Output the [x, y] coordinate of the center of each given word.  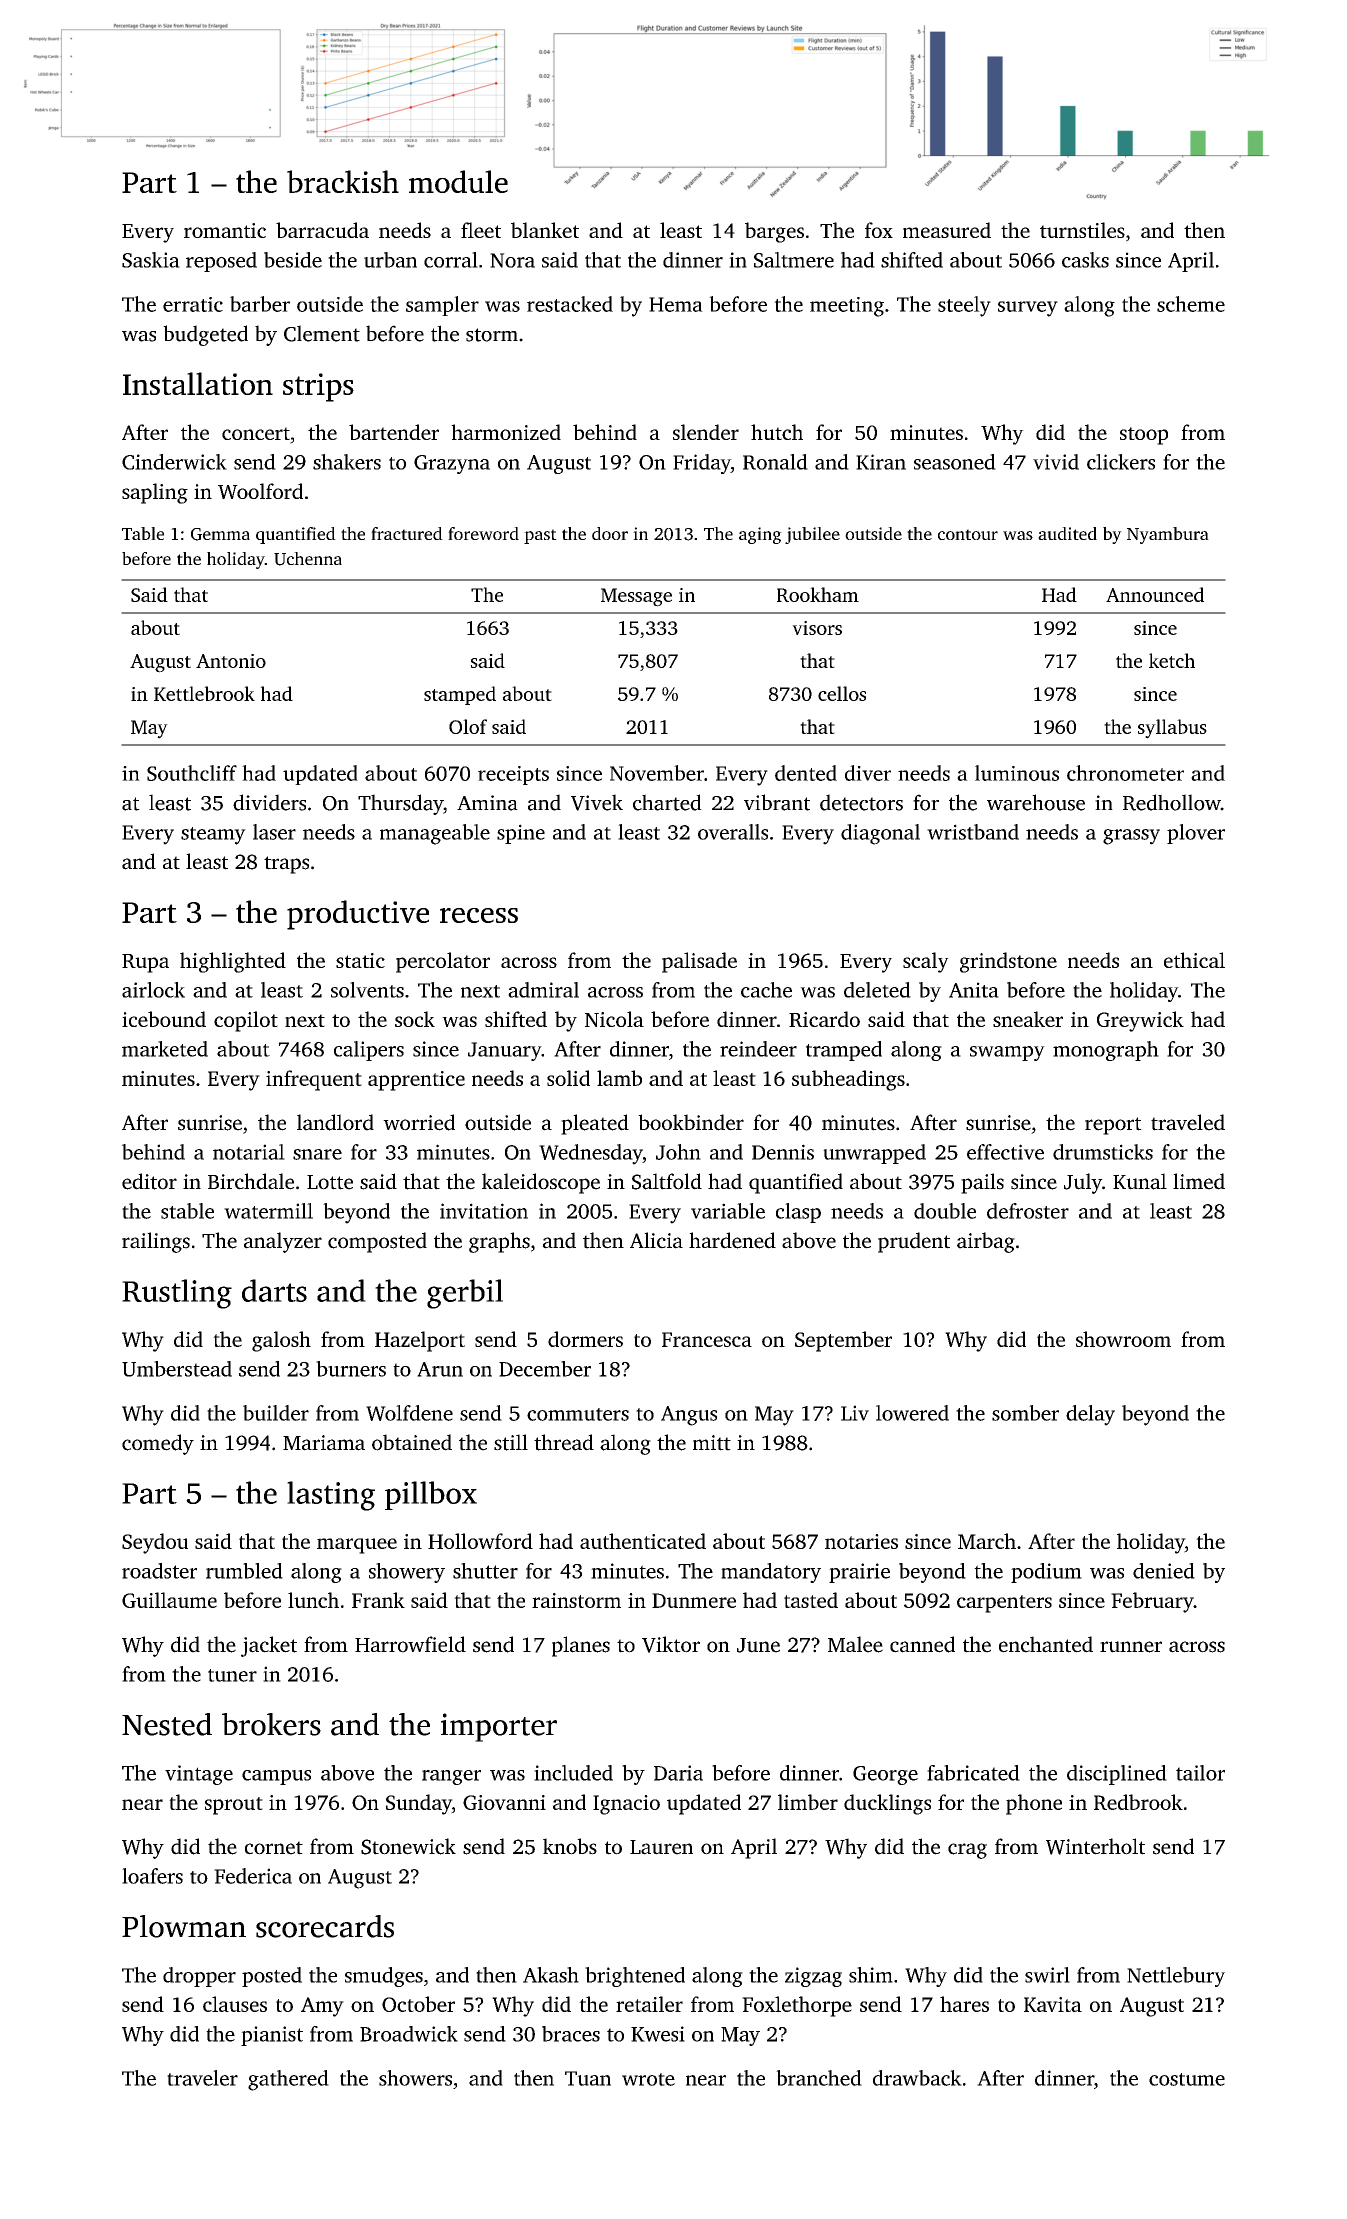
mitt [712, 1443]
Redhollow [1172, 802]
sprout [234, 1806]
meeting [847, 307]
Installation [198, 383]
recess [479, 915]
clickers [1121, 462]
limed [1199, 1181]
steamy [213, 836]
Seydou [155, 1543]
